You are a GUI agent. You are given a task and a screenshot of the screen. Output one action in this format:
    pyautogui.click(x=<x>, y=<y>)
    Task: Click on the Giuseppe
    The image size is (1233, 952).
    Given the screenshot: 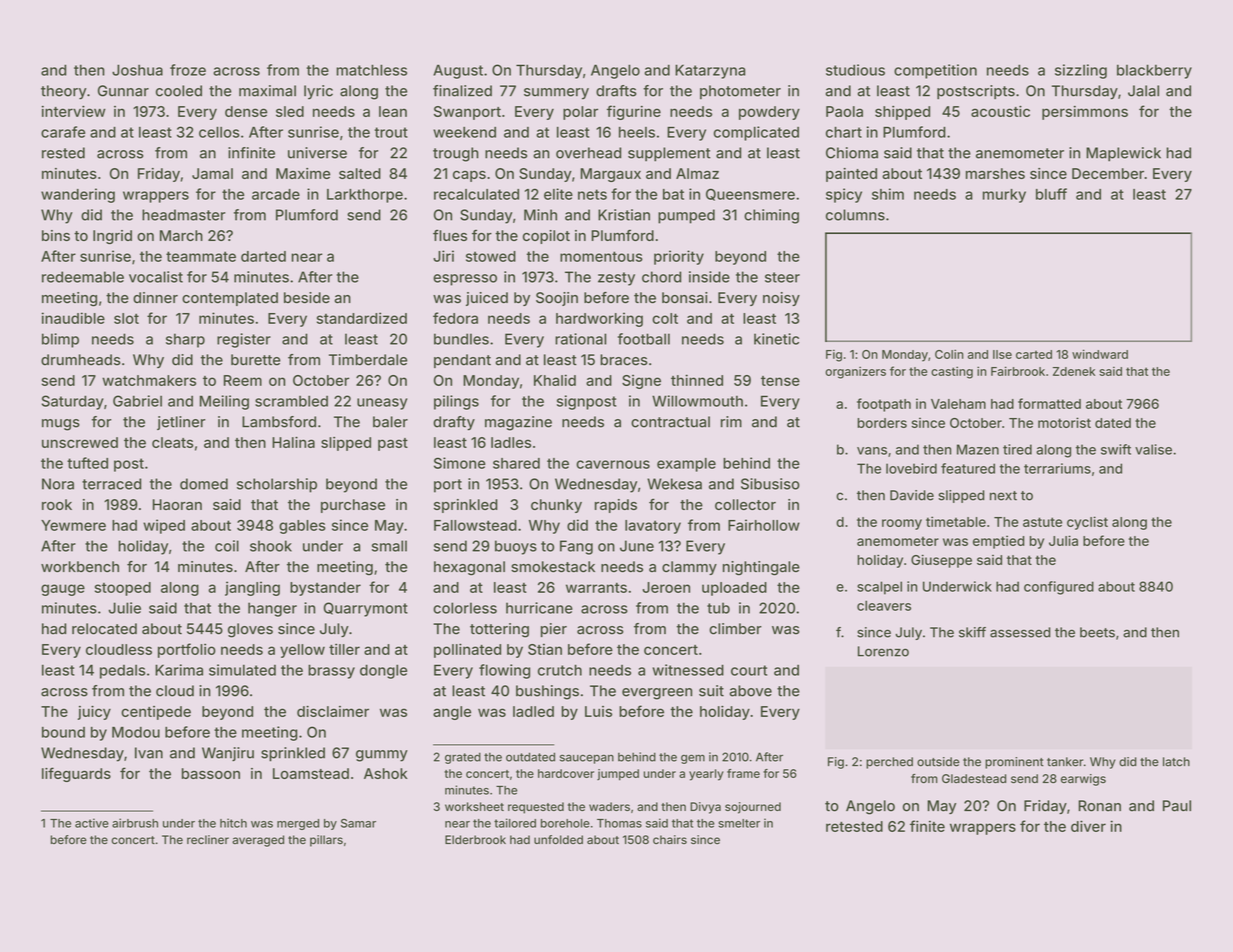 What is the action you would take?
    pyautogui.click(x=941, y=561)
